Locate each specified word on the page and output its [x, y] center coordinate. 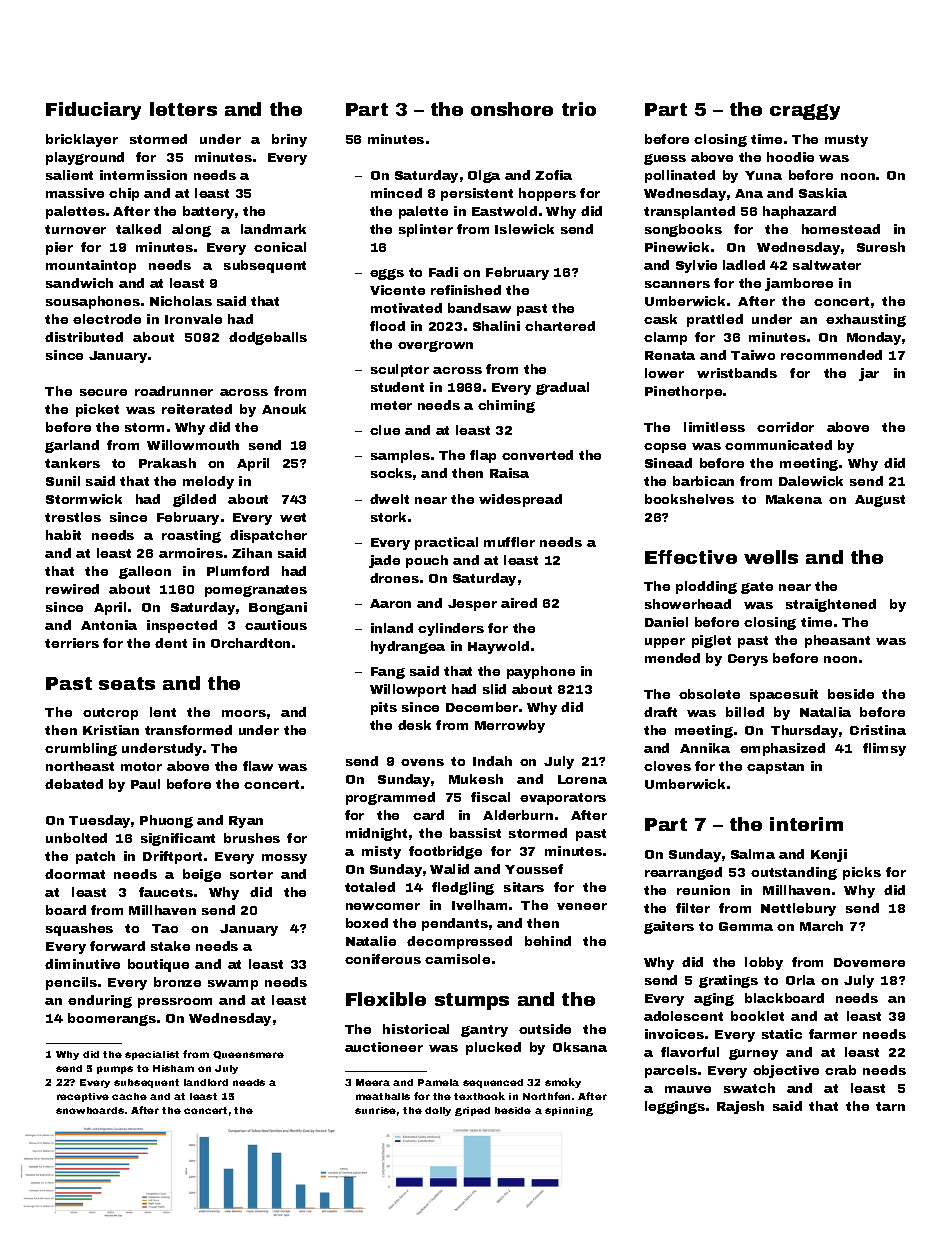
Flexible [386, 999]
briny [289, 140]
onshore [512, 109]
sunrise [375, 1110]
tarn [890, 1106]
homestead [841, 229]
